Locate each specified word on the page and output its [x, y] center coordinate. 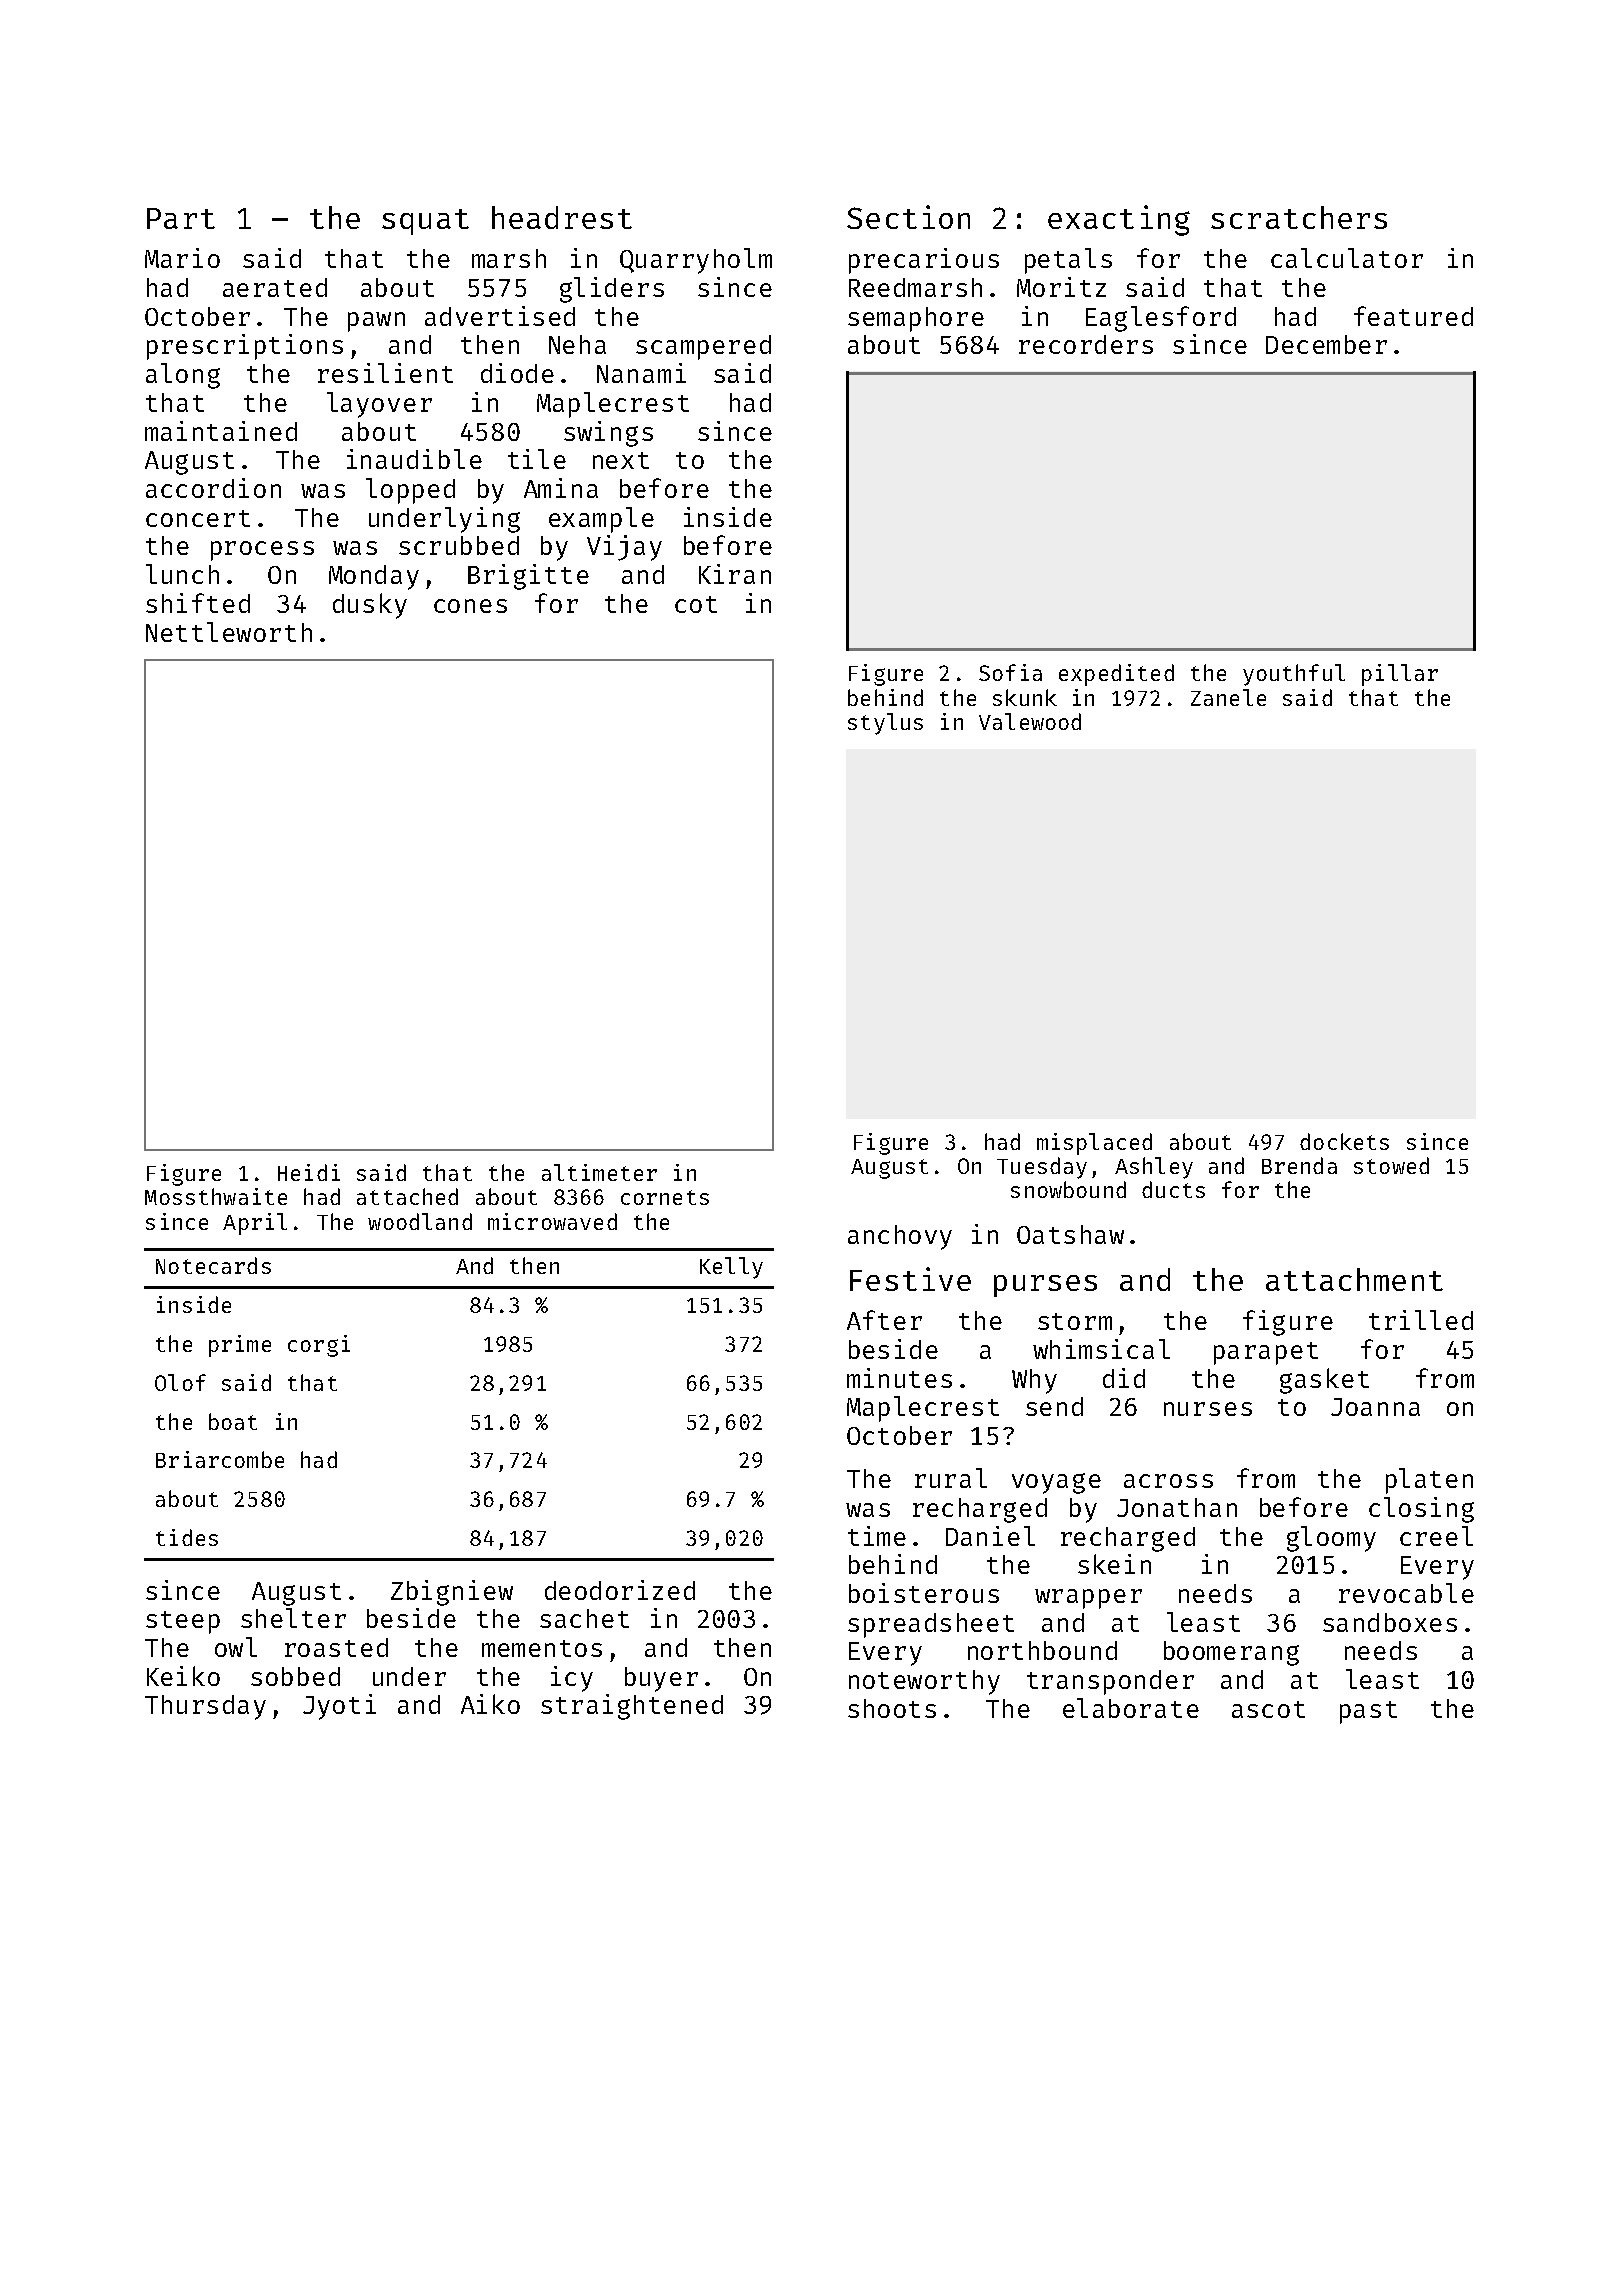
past [1368, 1712]
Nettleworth [229, 632]
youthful [1294, 675]
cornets [665, 1197]
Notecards [213, 1265]
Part [181, 218]
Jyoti [339, 1707]
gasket [1324, 1381]
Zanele [1228, 697]
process [262, 551]
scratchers [1299, 217]
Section [908, 217]
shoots [892, 1708]
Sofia [1010, 672]
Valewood [1030, 721]
